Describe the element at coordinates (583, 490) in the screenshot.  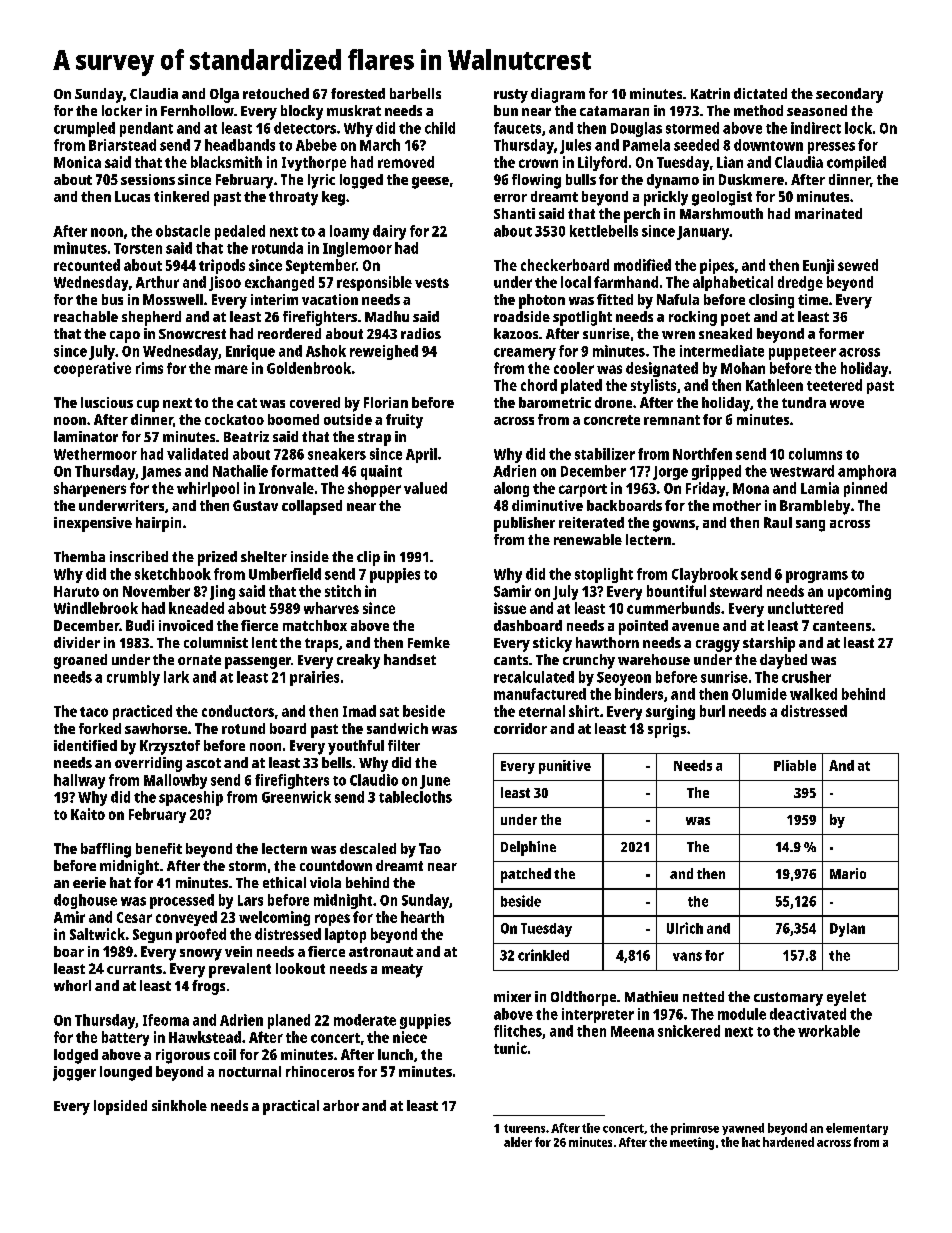
I see `carport` at that location.
